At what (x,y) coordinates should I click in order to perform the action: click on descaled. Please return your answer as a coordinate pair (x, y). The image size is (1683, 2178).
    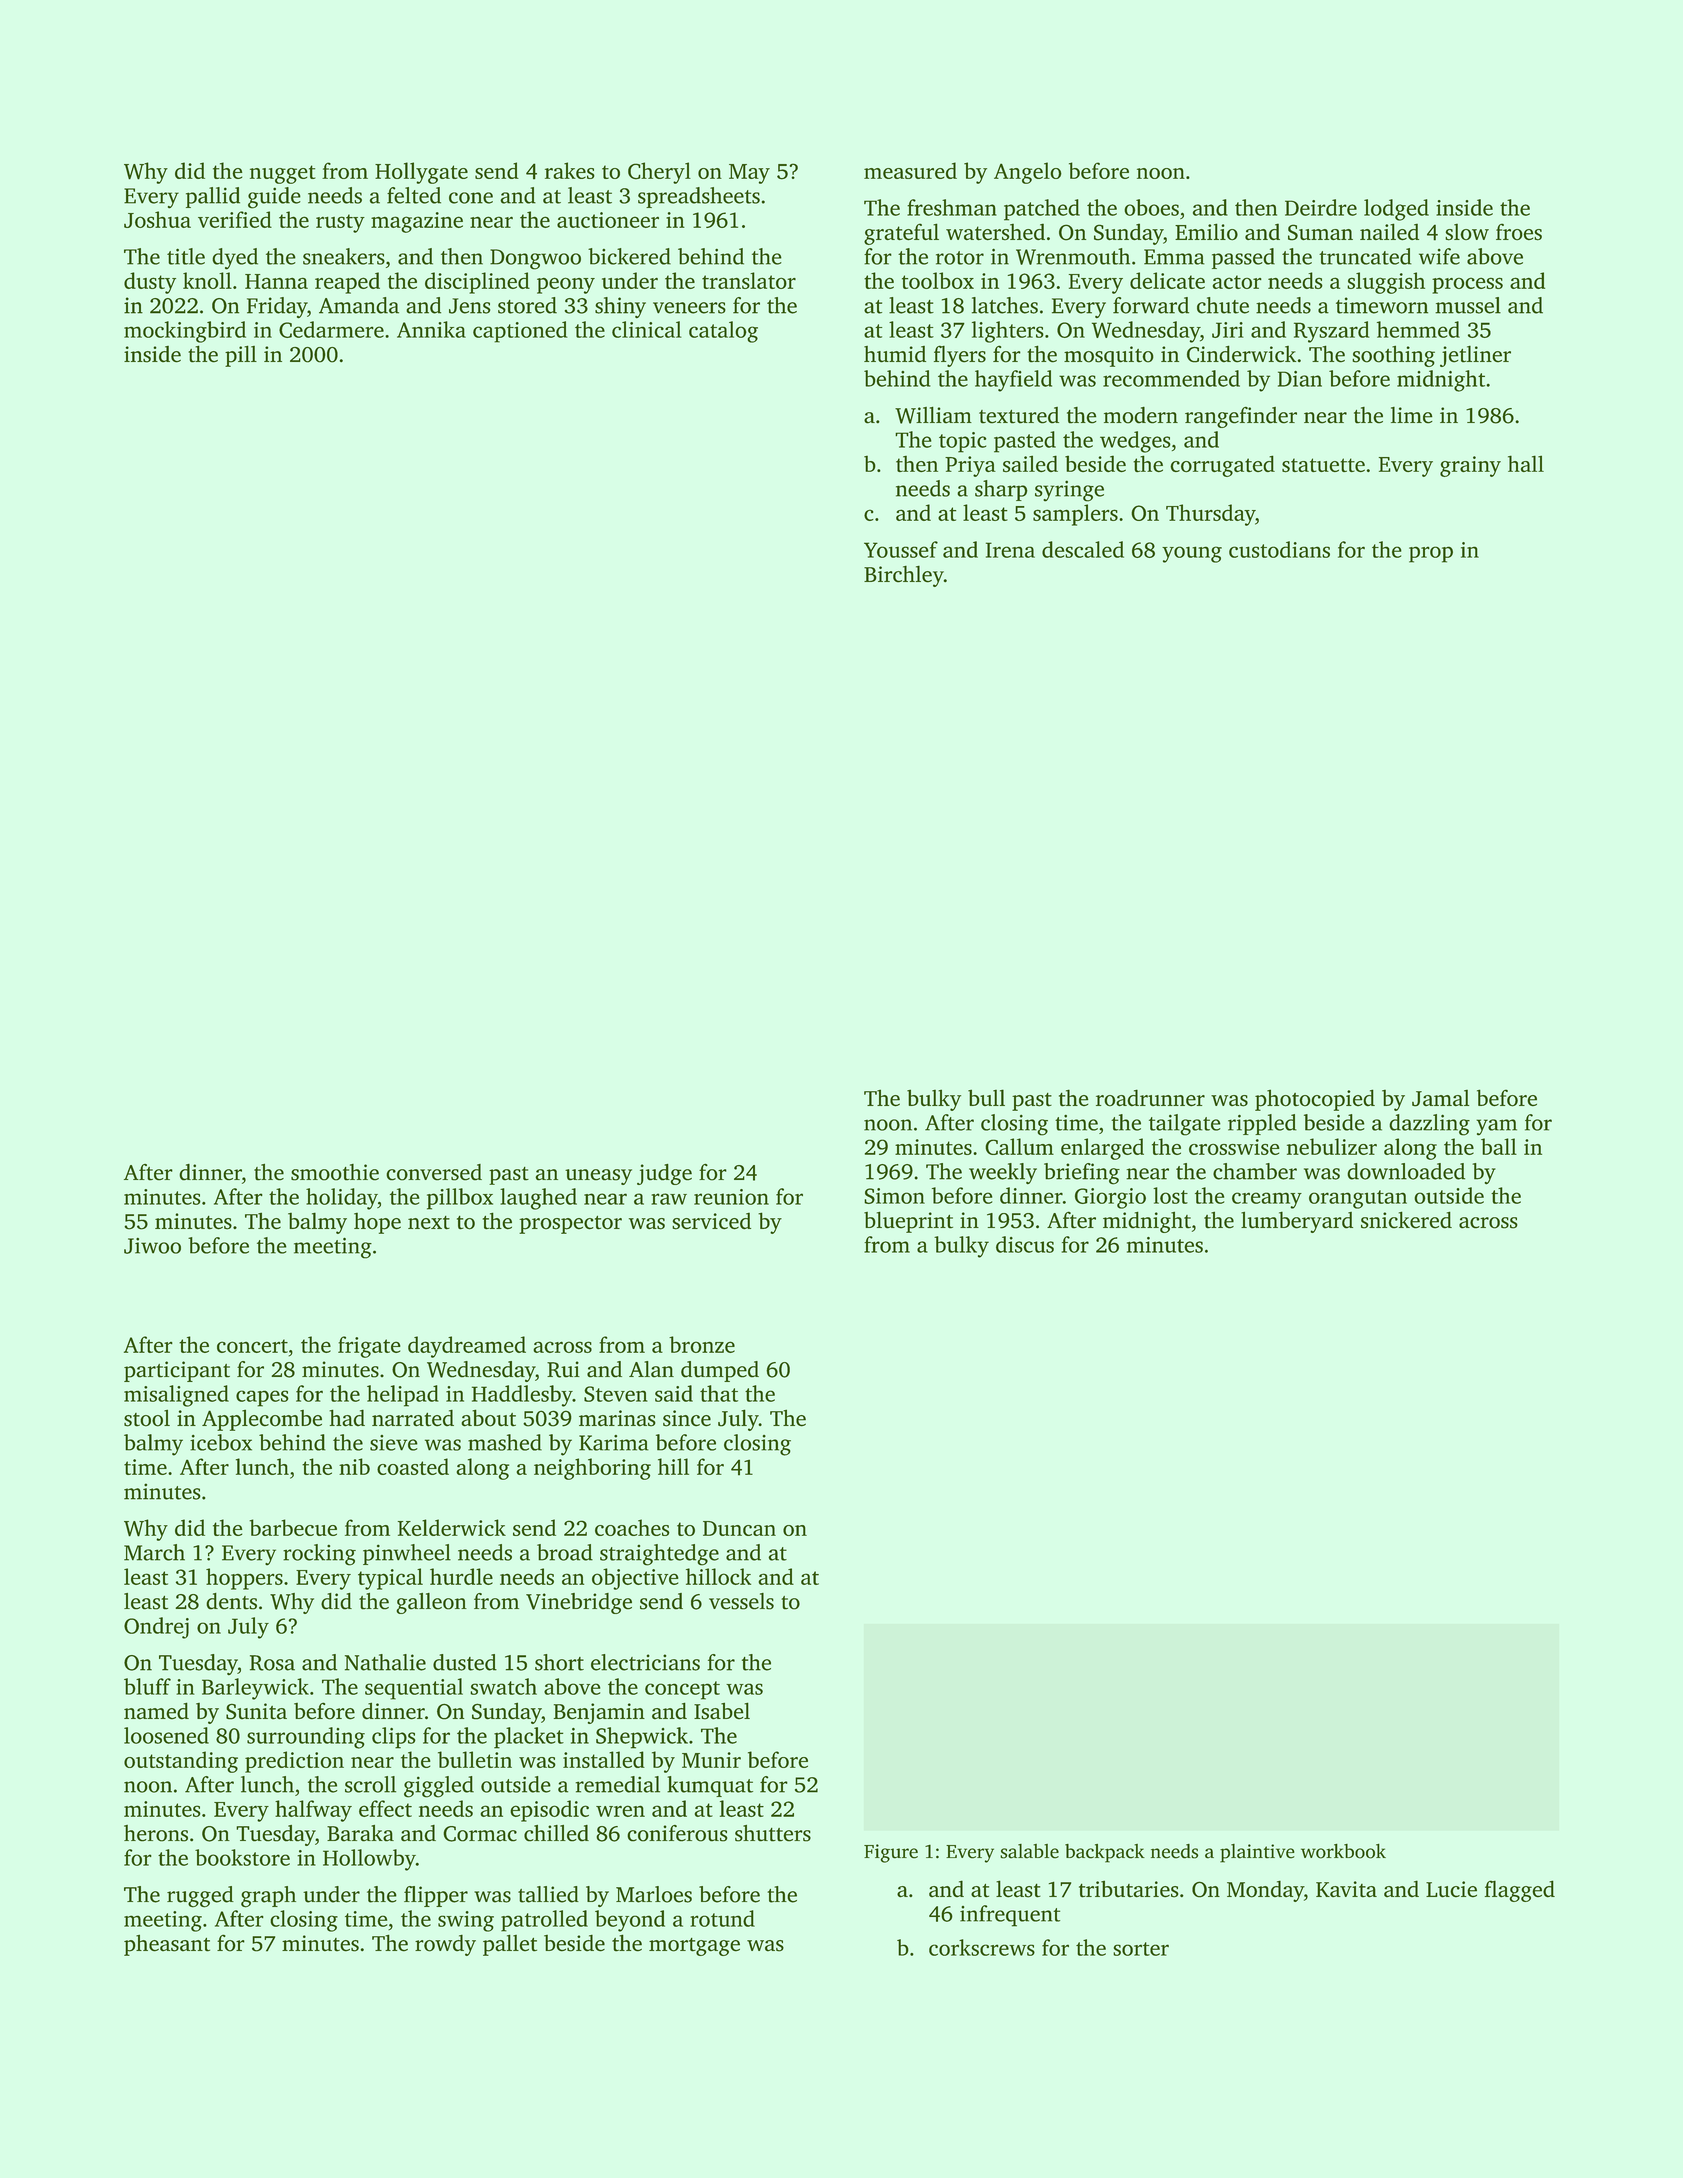
    Looking at the image, I should click on (1083, 549).
